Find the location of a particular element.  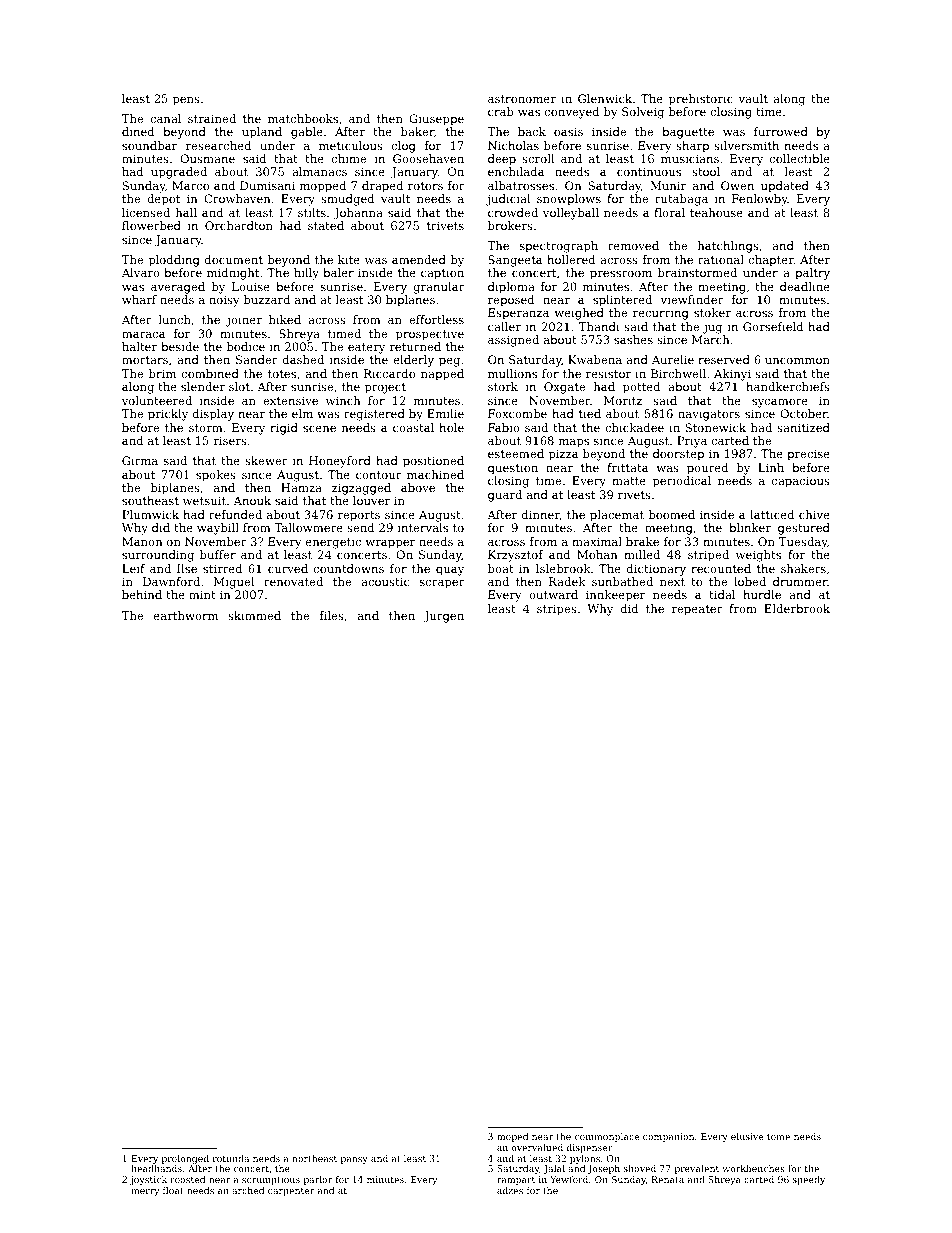

earthworm is located at coordinates (186, 615).
